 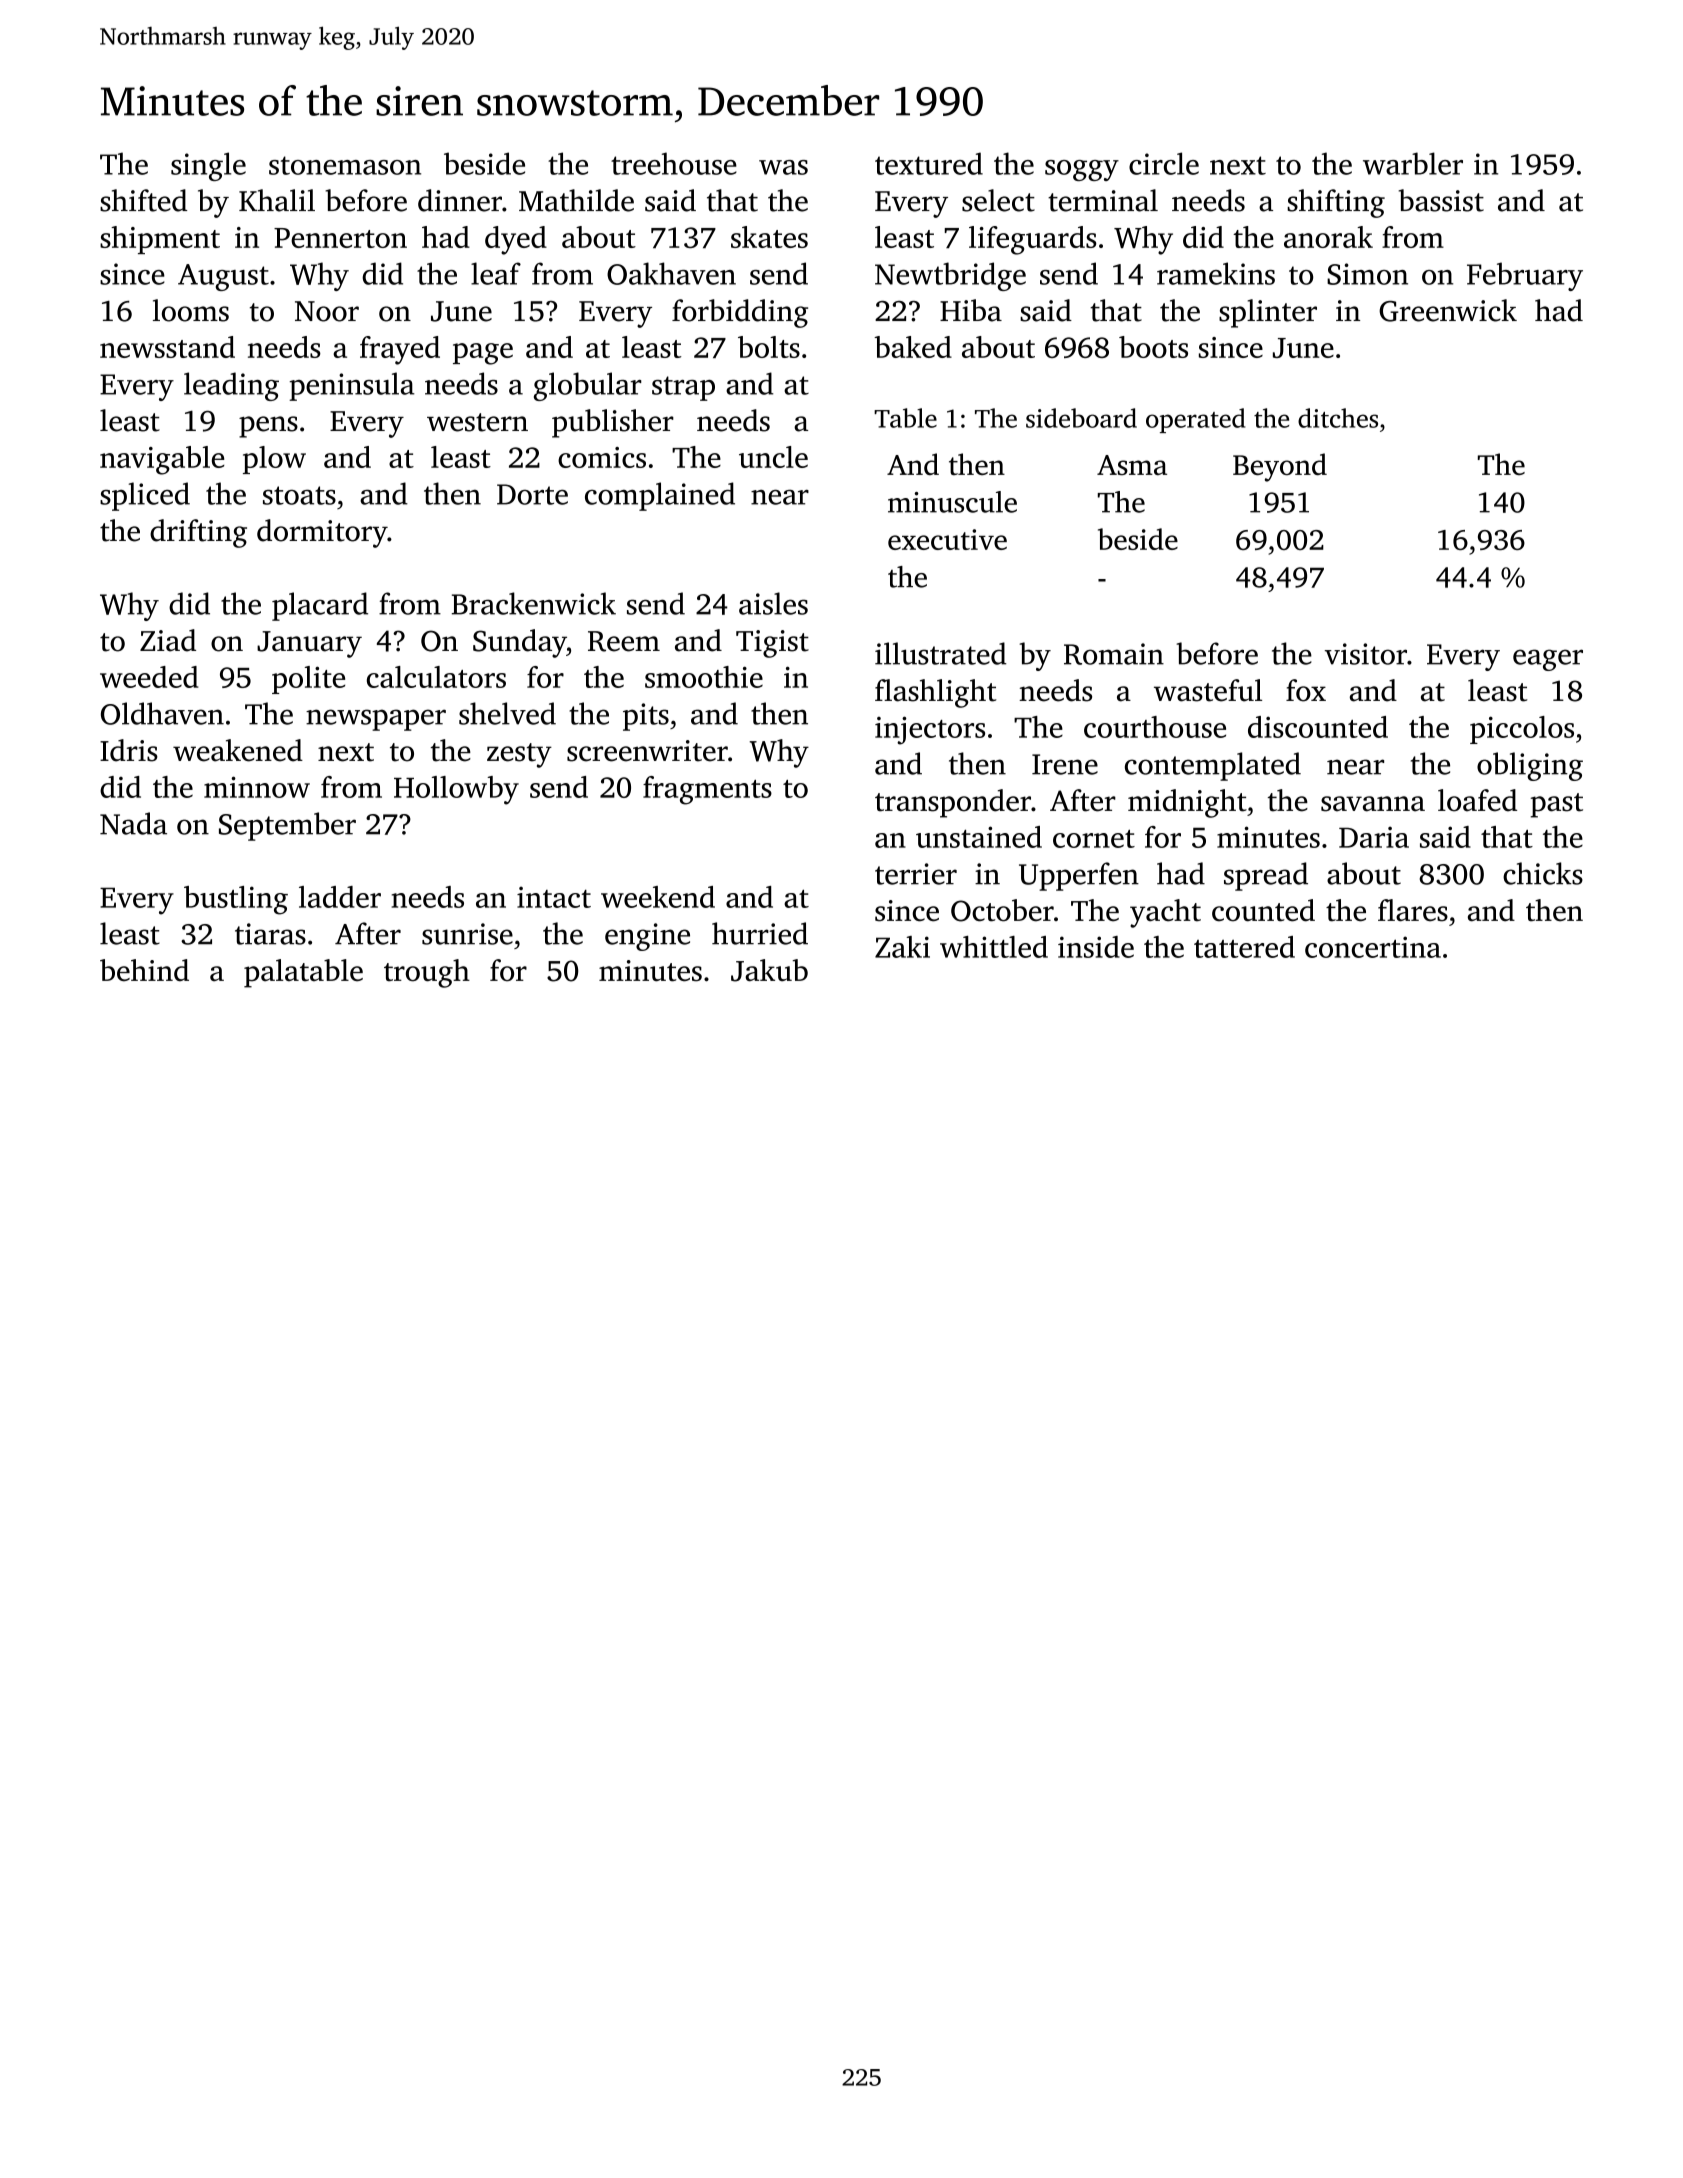 I want to click on ramekins, so click(x=1216, y=273).
